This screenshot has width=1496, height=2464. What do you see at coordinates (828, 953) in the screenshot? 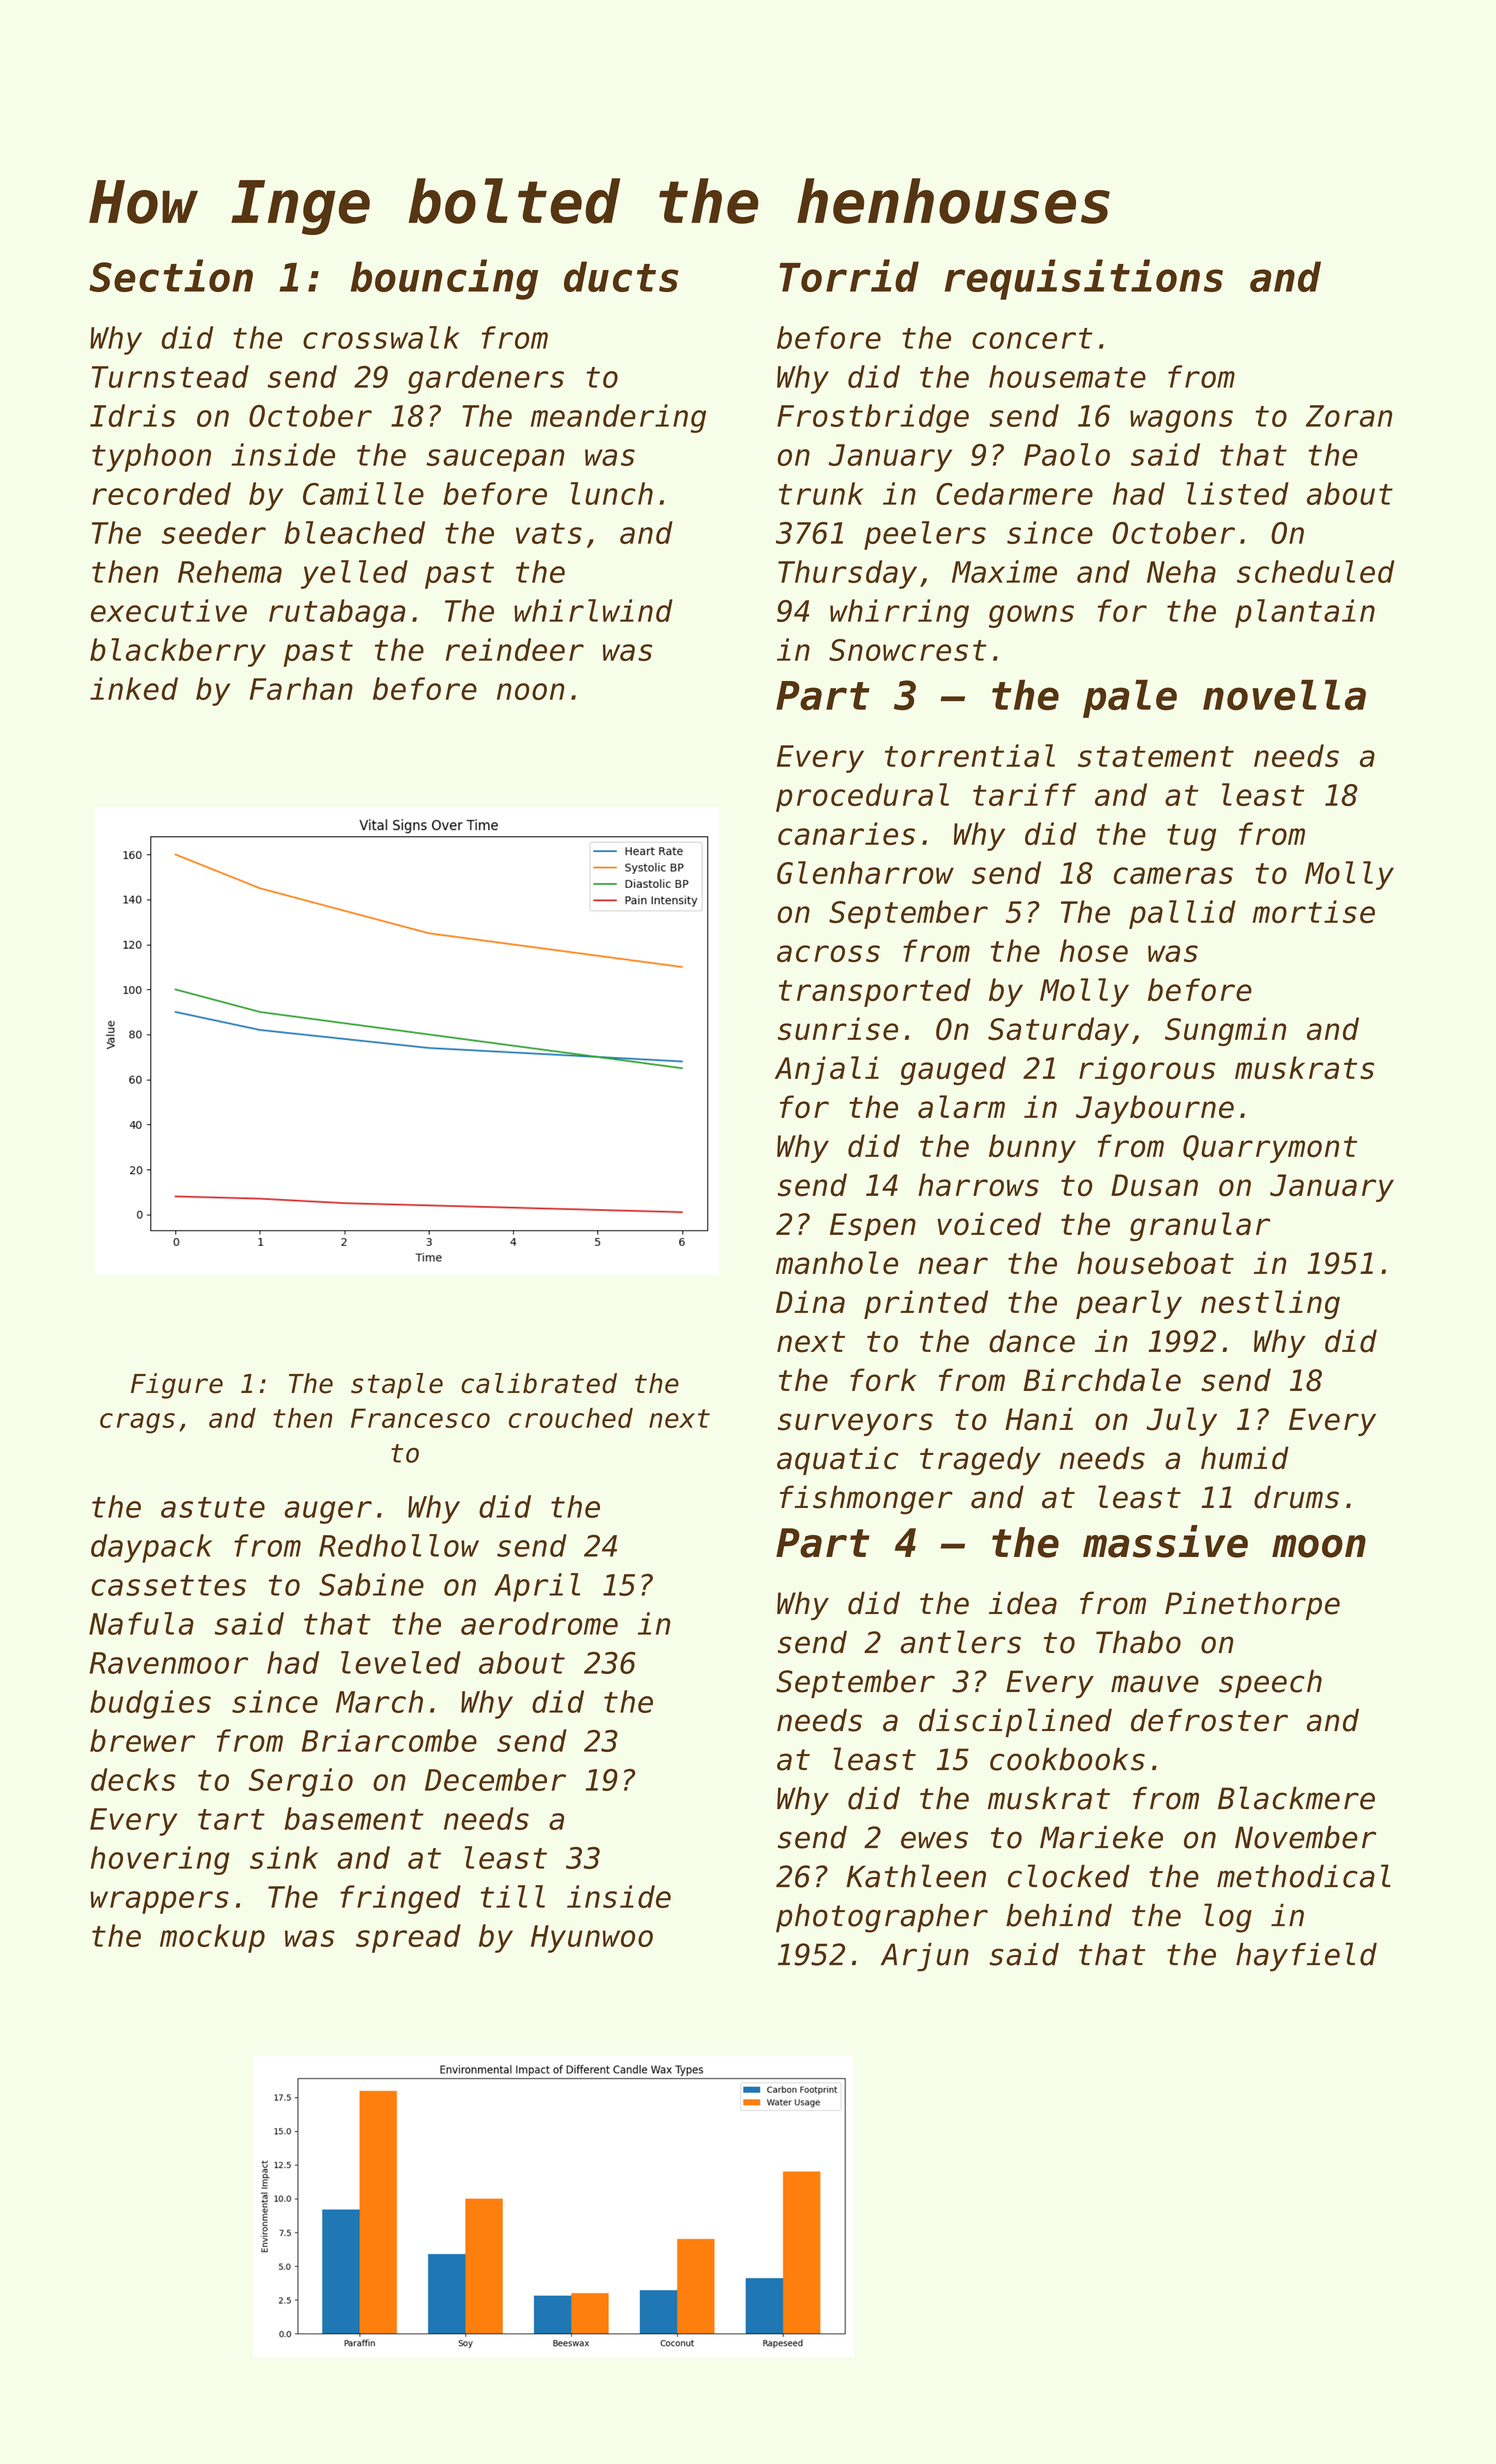
I see `across` at bounding box center [828, 953].
